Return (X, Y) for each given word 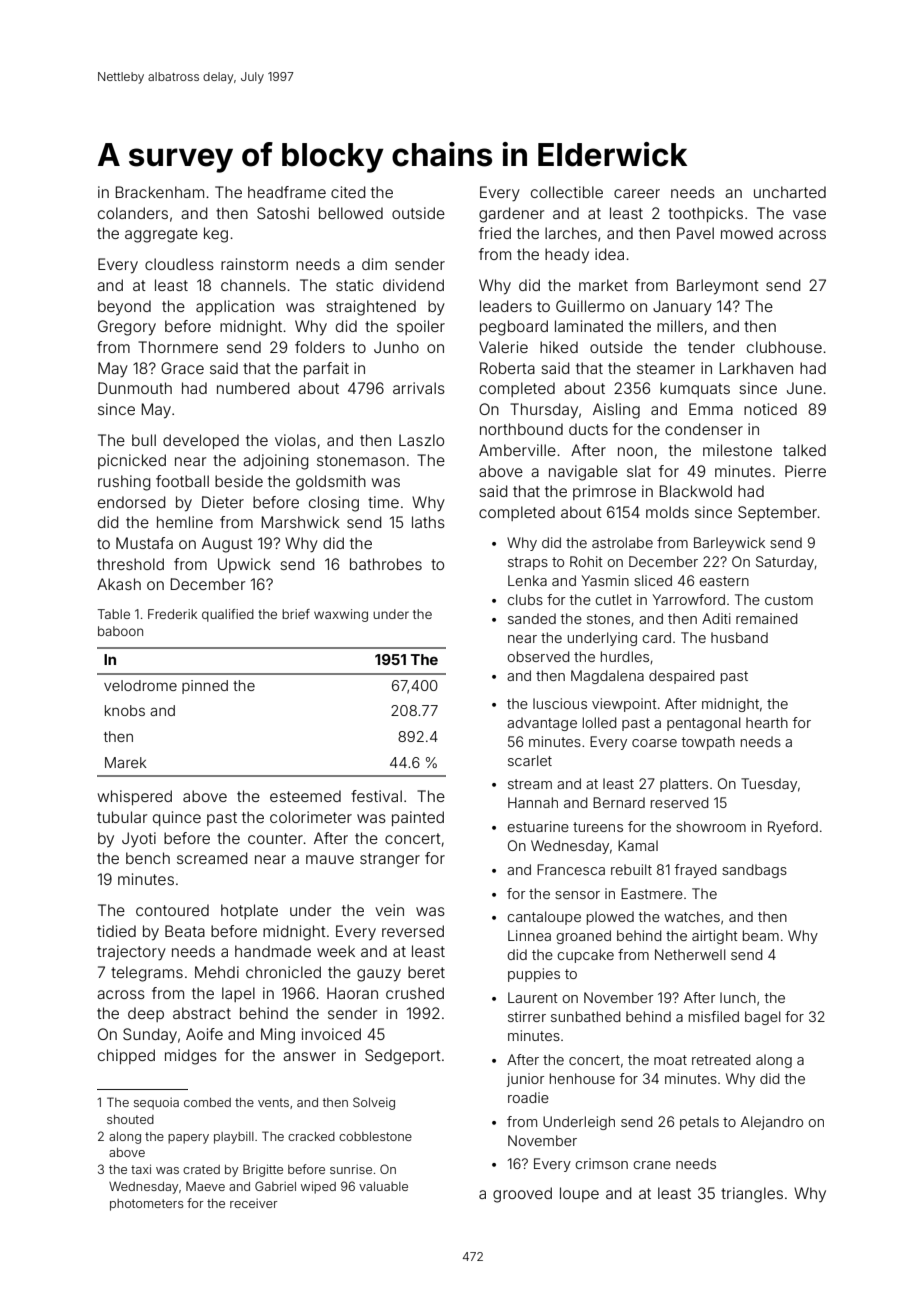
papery (188, 1139)
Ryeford (793, 828)
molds (667, 512)
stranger (390, 860)
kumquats (695, 389)
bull (144, 440)
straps (528, 563)
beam (761, 935)
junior (525, 1080)
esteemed (305, 796)
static (354, 285)
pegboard (514, 328)
